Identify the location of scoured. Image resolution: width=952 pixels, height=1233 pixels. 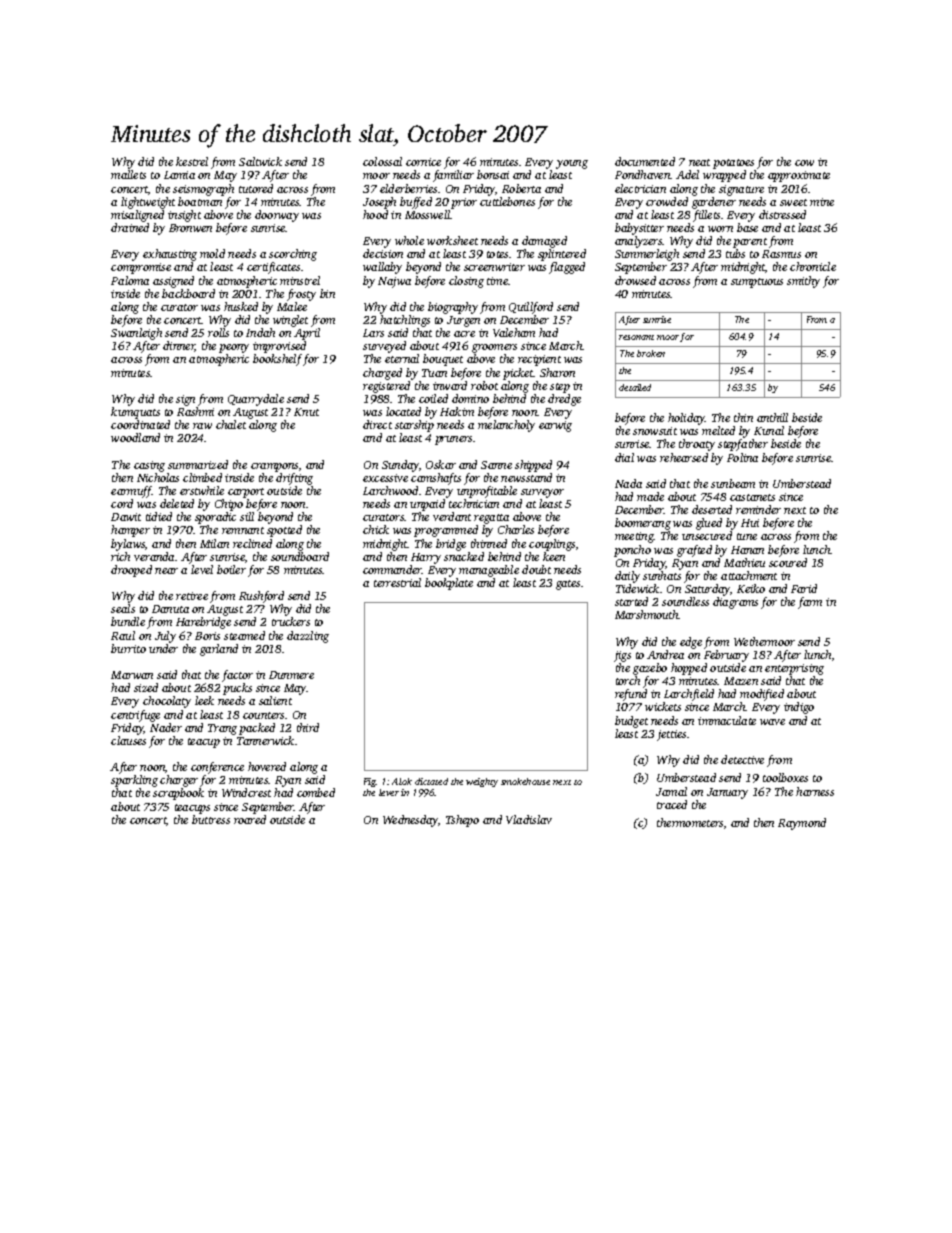
(788, 562).
